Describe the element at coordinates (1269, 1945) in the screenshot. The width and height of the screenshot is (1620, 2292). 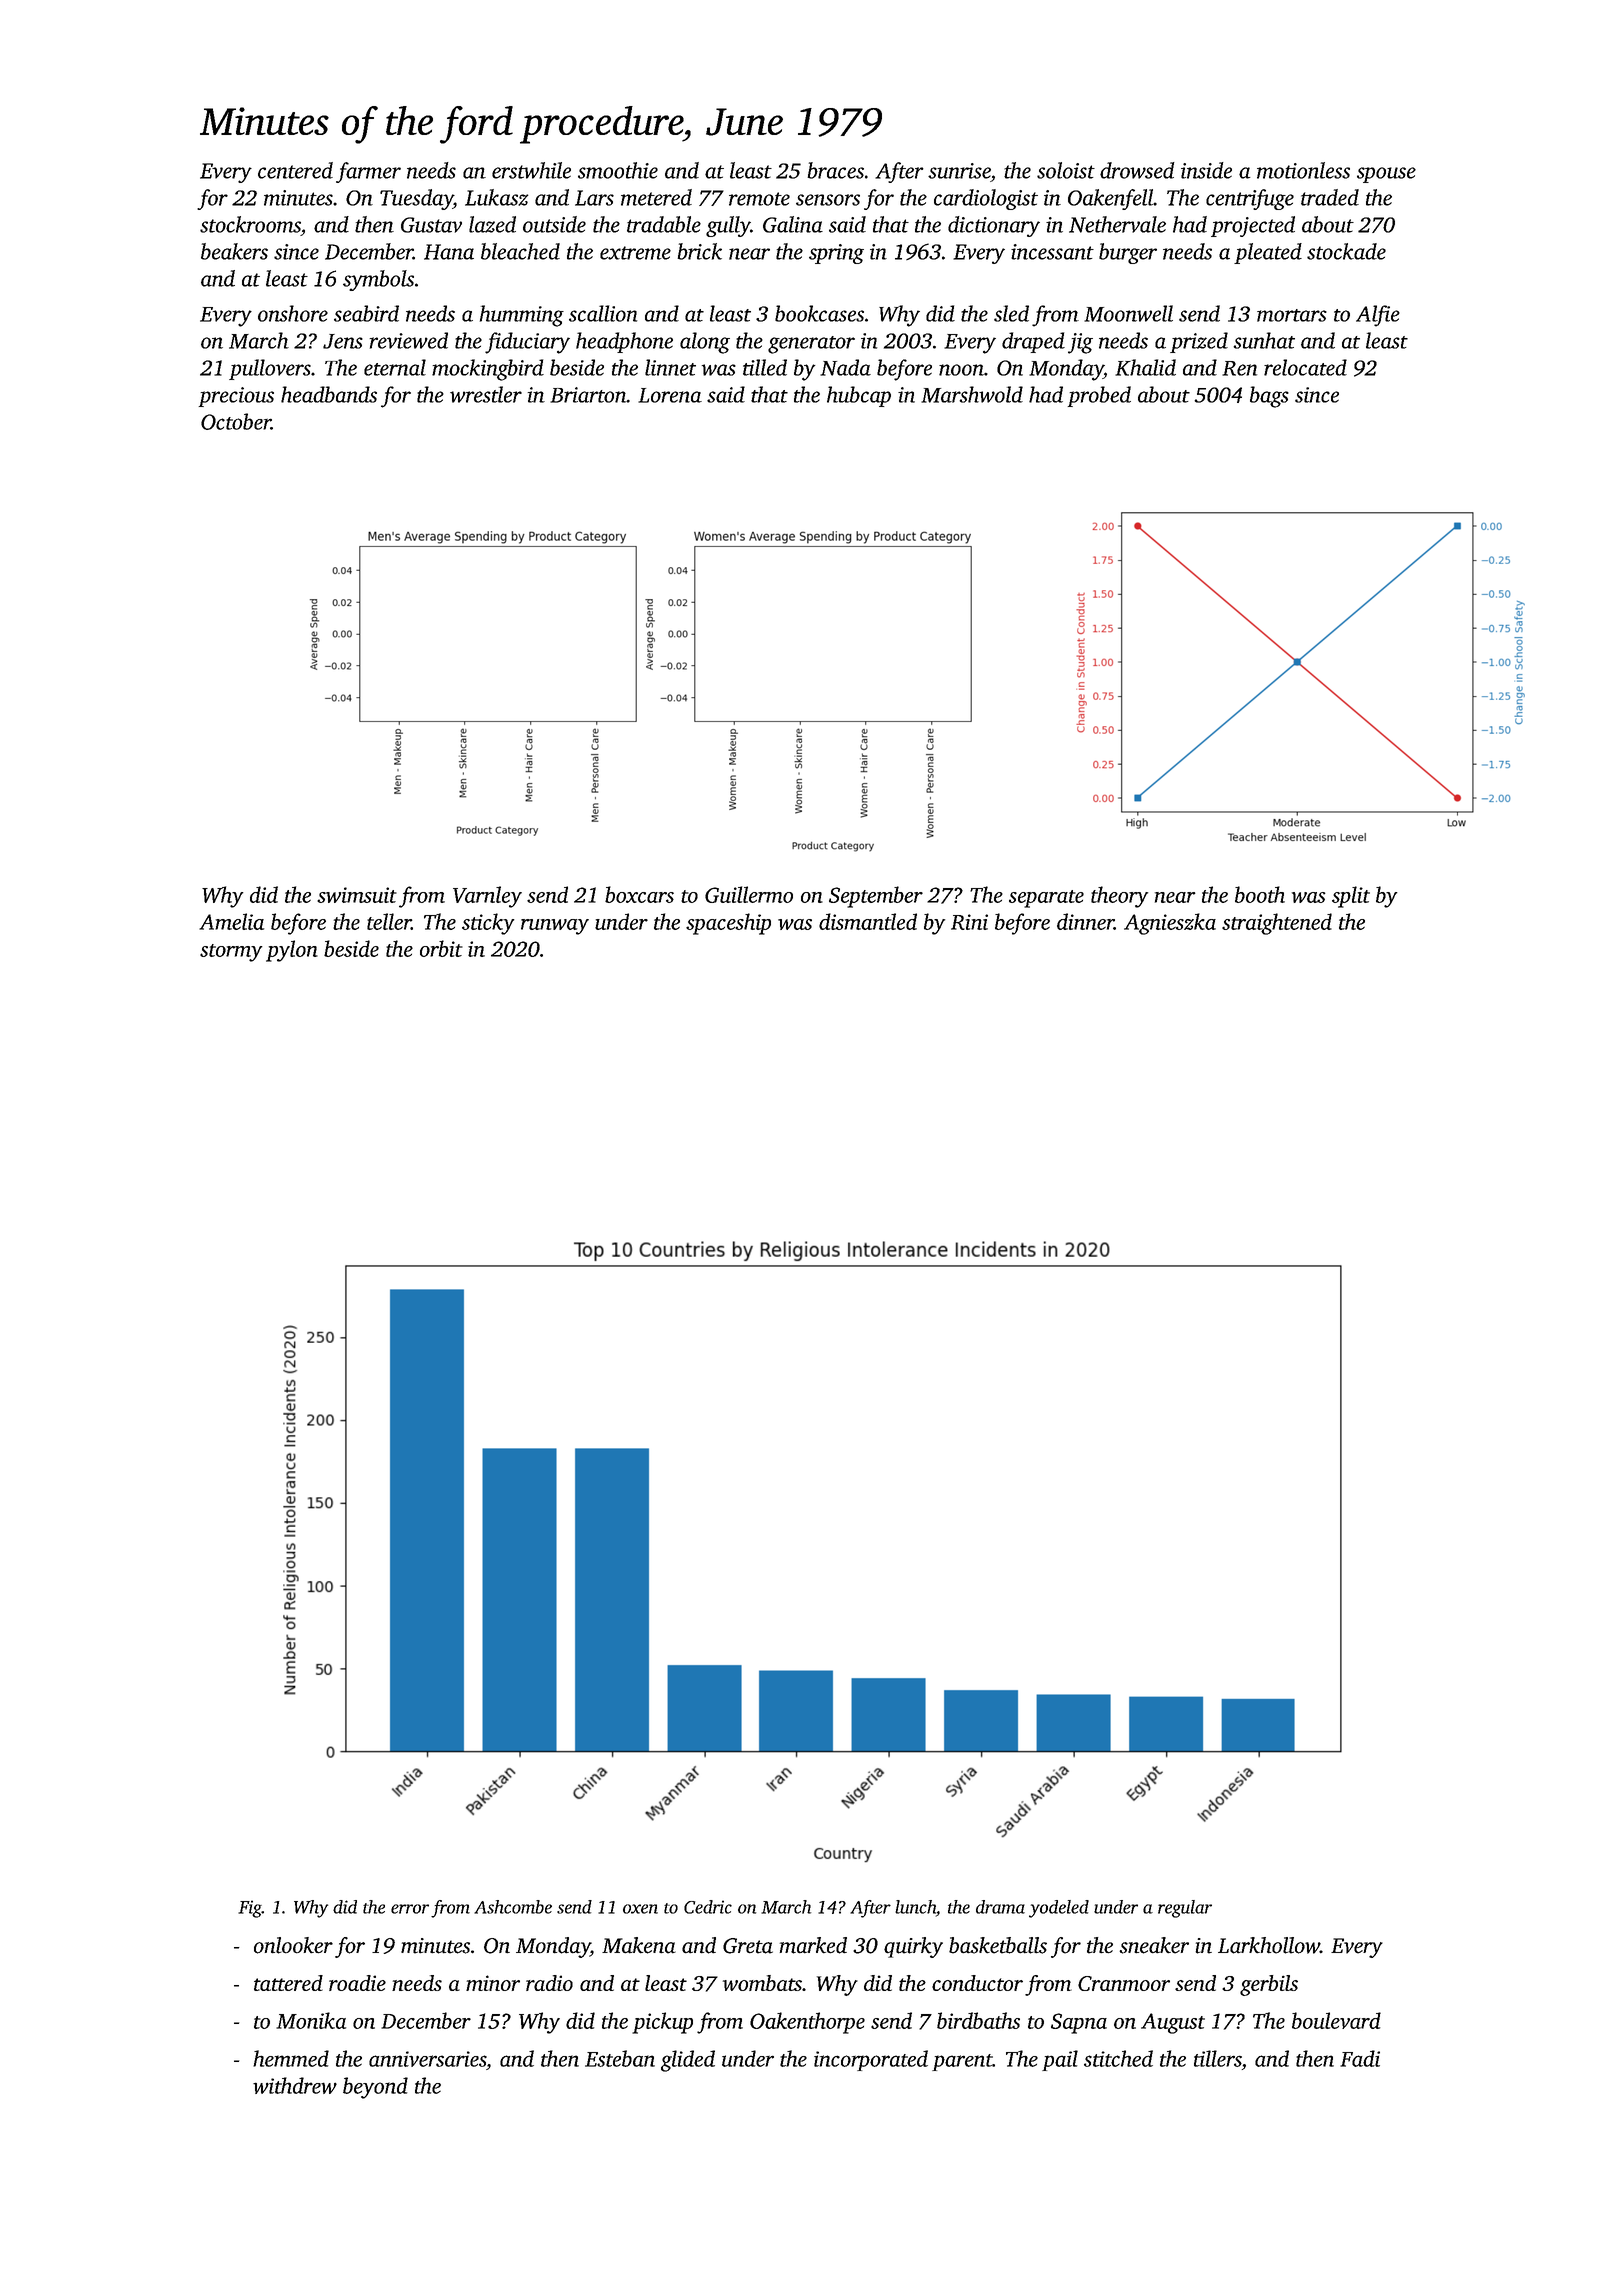
I see `Larkhollow` at that location.
